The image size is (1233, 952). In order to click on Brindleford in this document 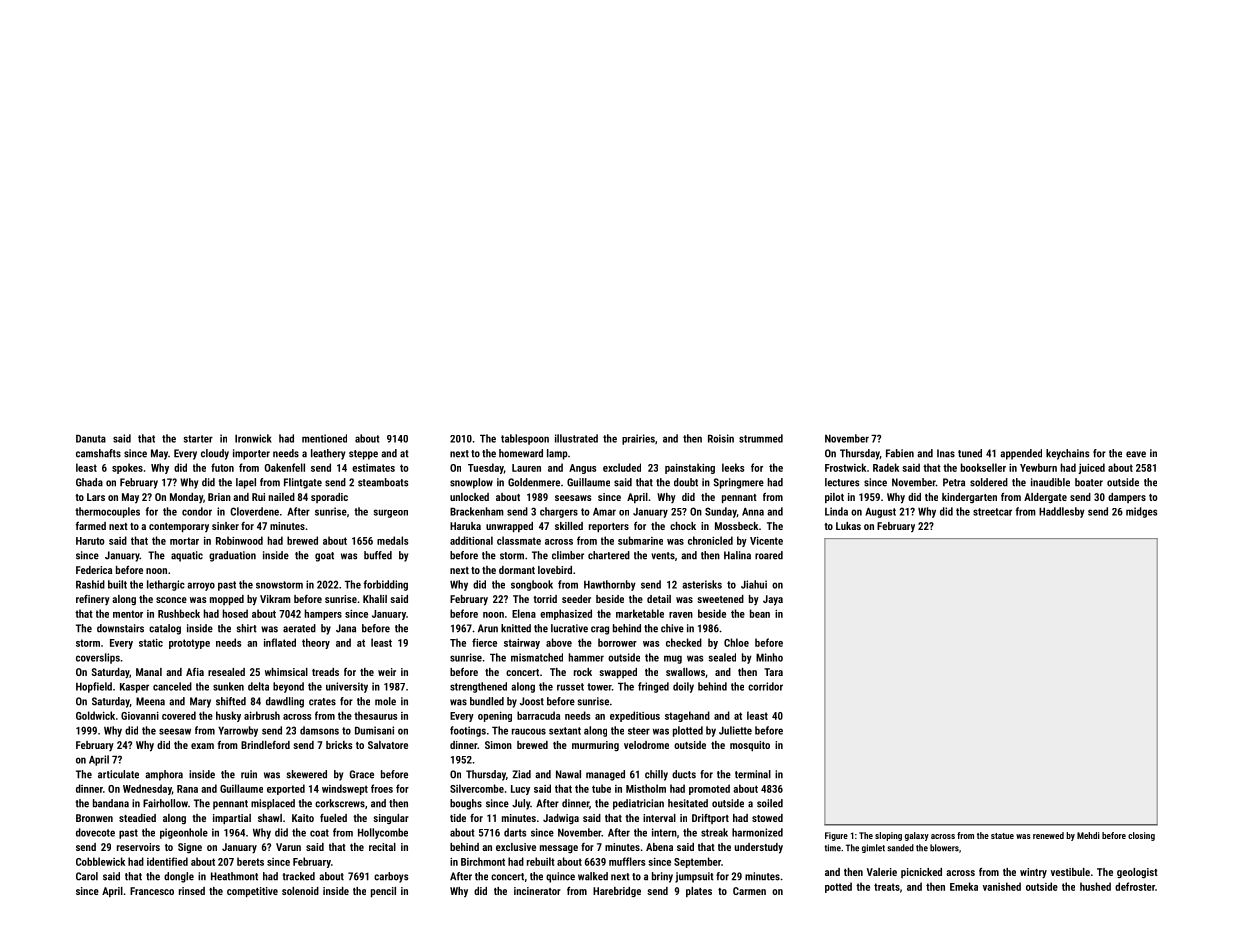, I will do `click(265, 745)`.
